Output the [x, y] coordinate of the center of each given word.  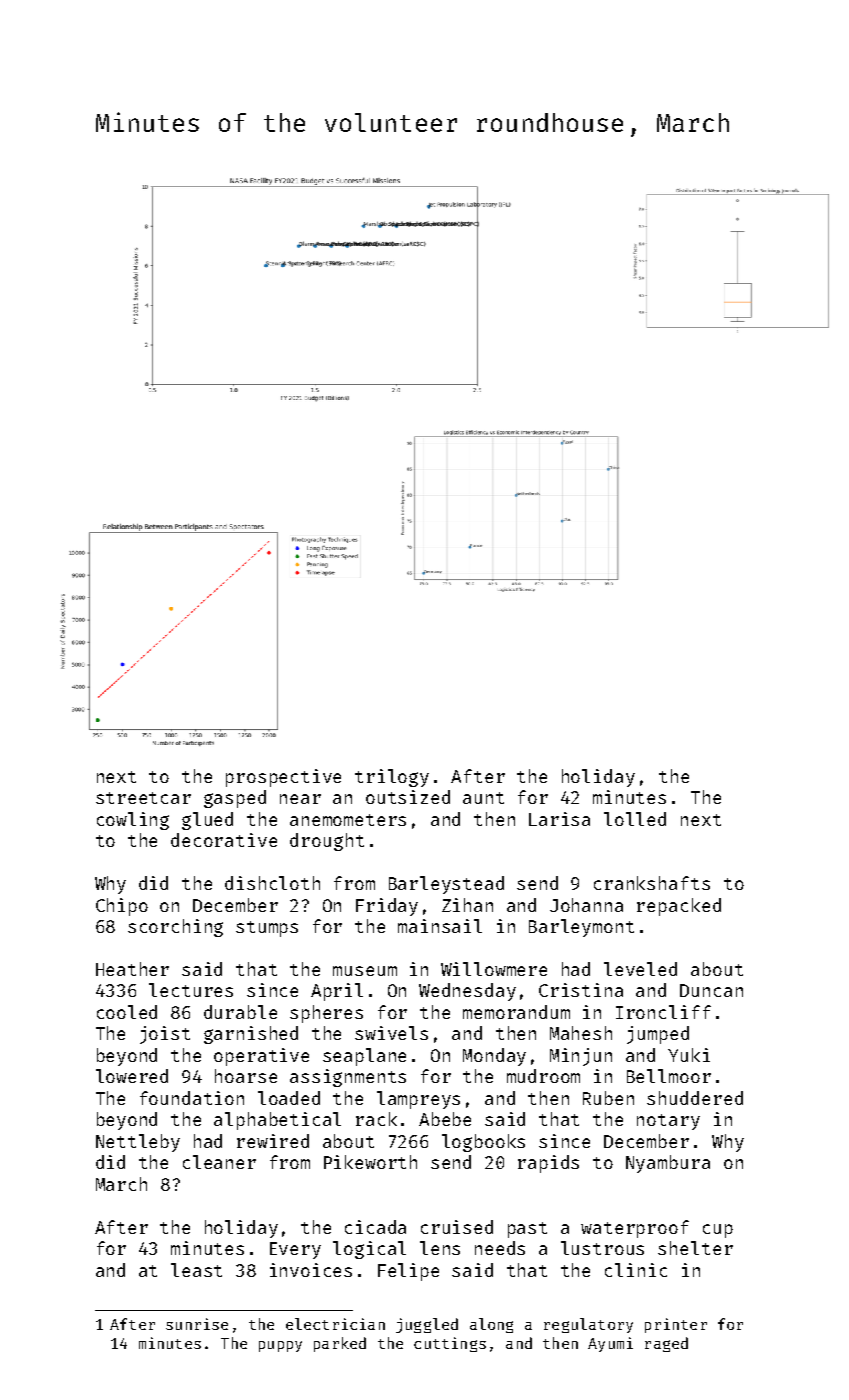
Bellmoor [669, 1076]
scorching [175, 928]
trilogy [392, 778]
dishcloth [272, 883]
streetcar [143, 798]
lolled [635, 819]
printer [676, 1325]
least [196, 1270]
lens [440, 1248]
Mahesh [581, 1033]
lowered [132, 1076]
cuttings [450, 1344]
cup [718, 1231]
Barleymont [581, 928]
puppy [280, 1346]
